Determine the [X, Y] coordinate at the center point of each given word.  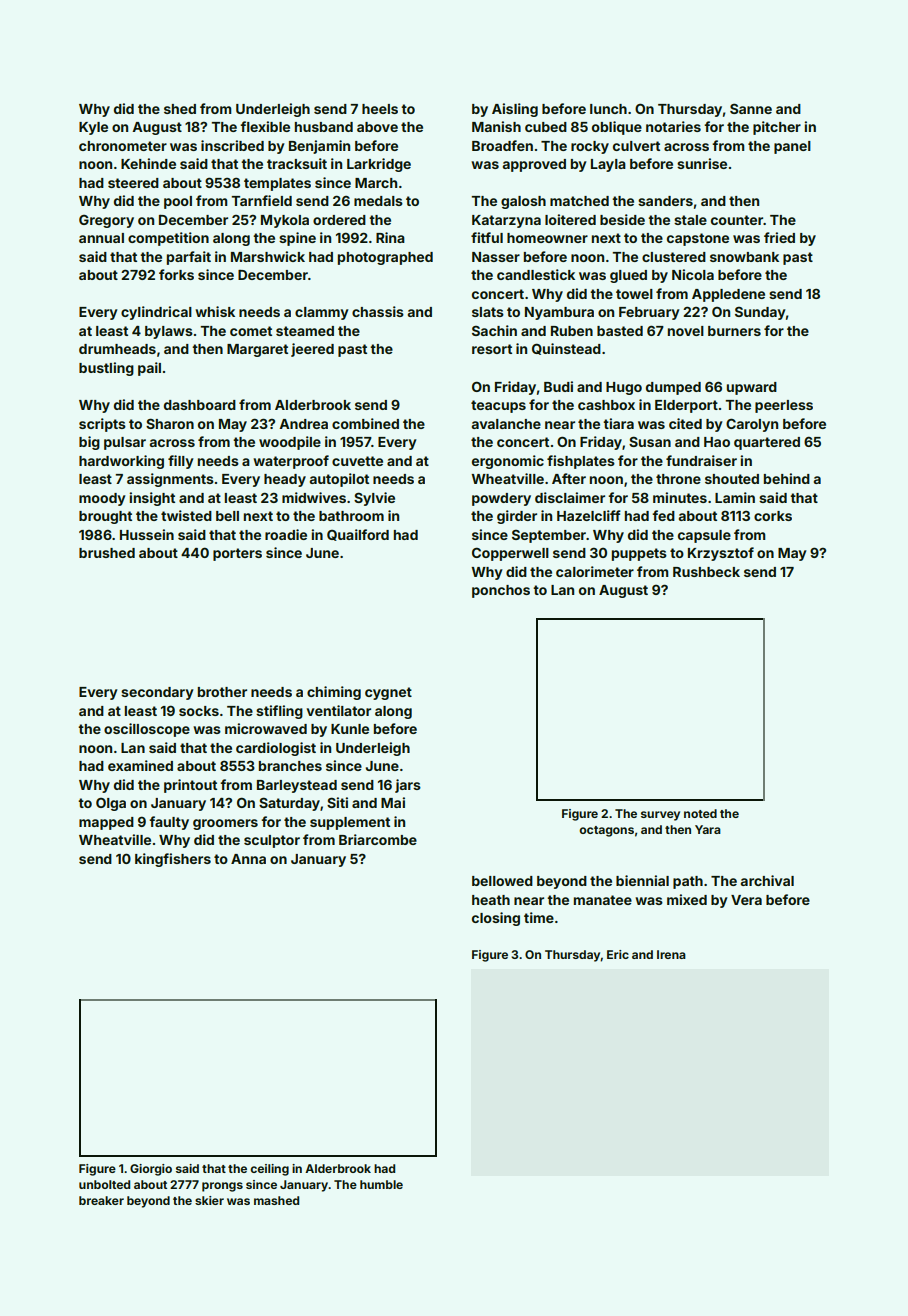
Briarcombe [378, 839]
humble [381, 1184]
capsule [704, 536]
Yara [708, 829]
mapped [106, 823]
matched [579, 201]
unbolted [104, 1184]
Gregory [106, 221]
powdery [501, 499]
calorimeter [595, 571]
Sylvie [374, 499]
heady [285, 480]
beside [622, 219]
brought [105, 517]
